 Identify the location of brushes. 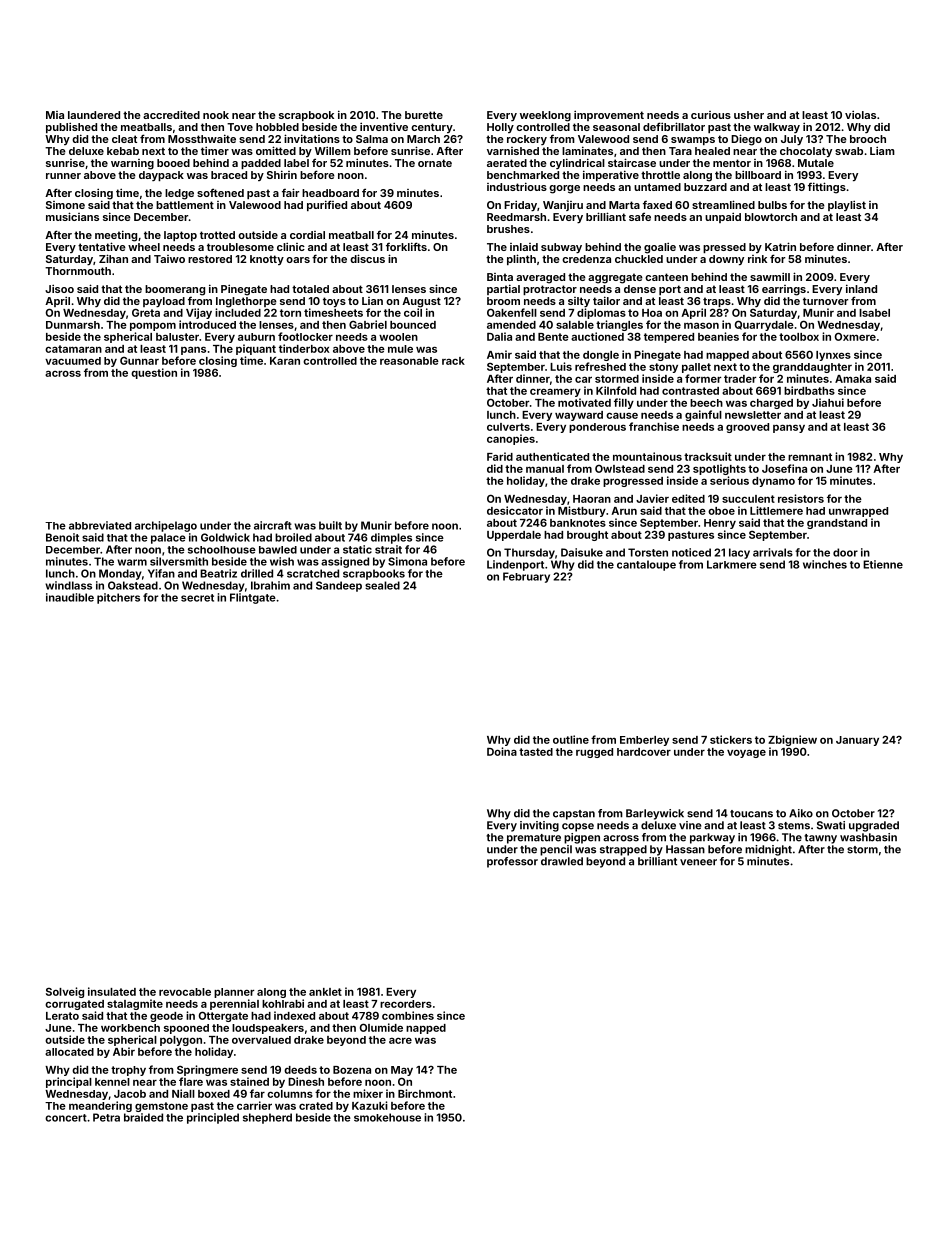
(508, 229).
